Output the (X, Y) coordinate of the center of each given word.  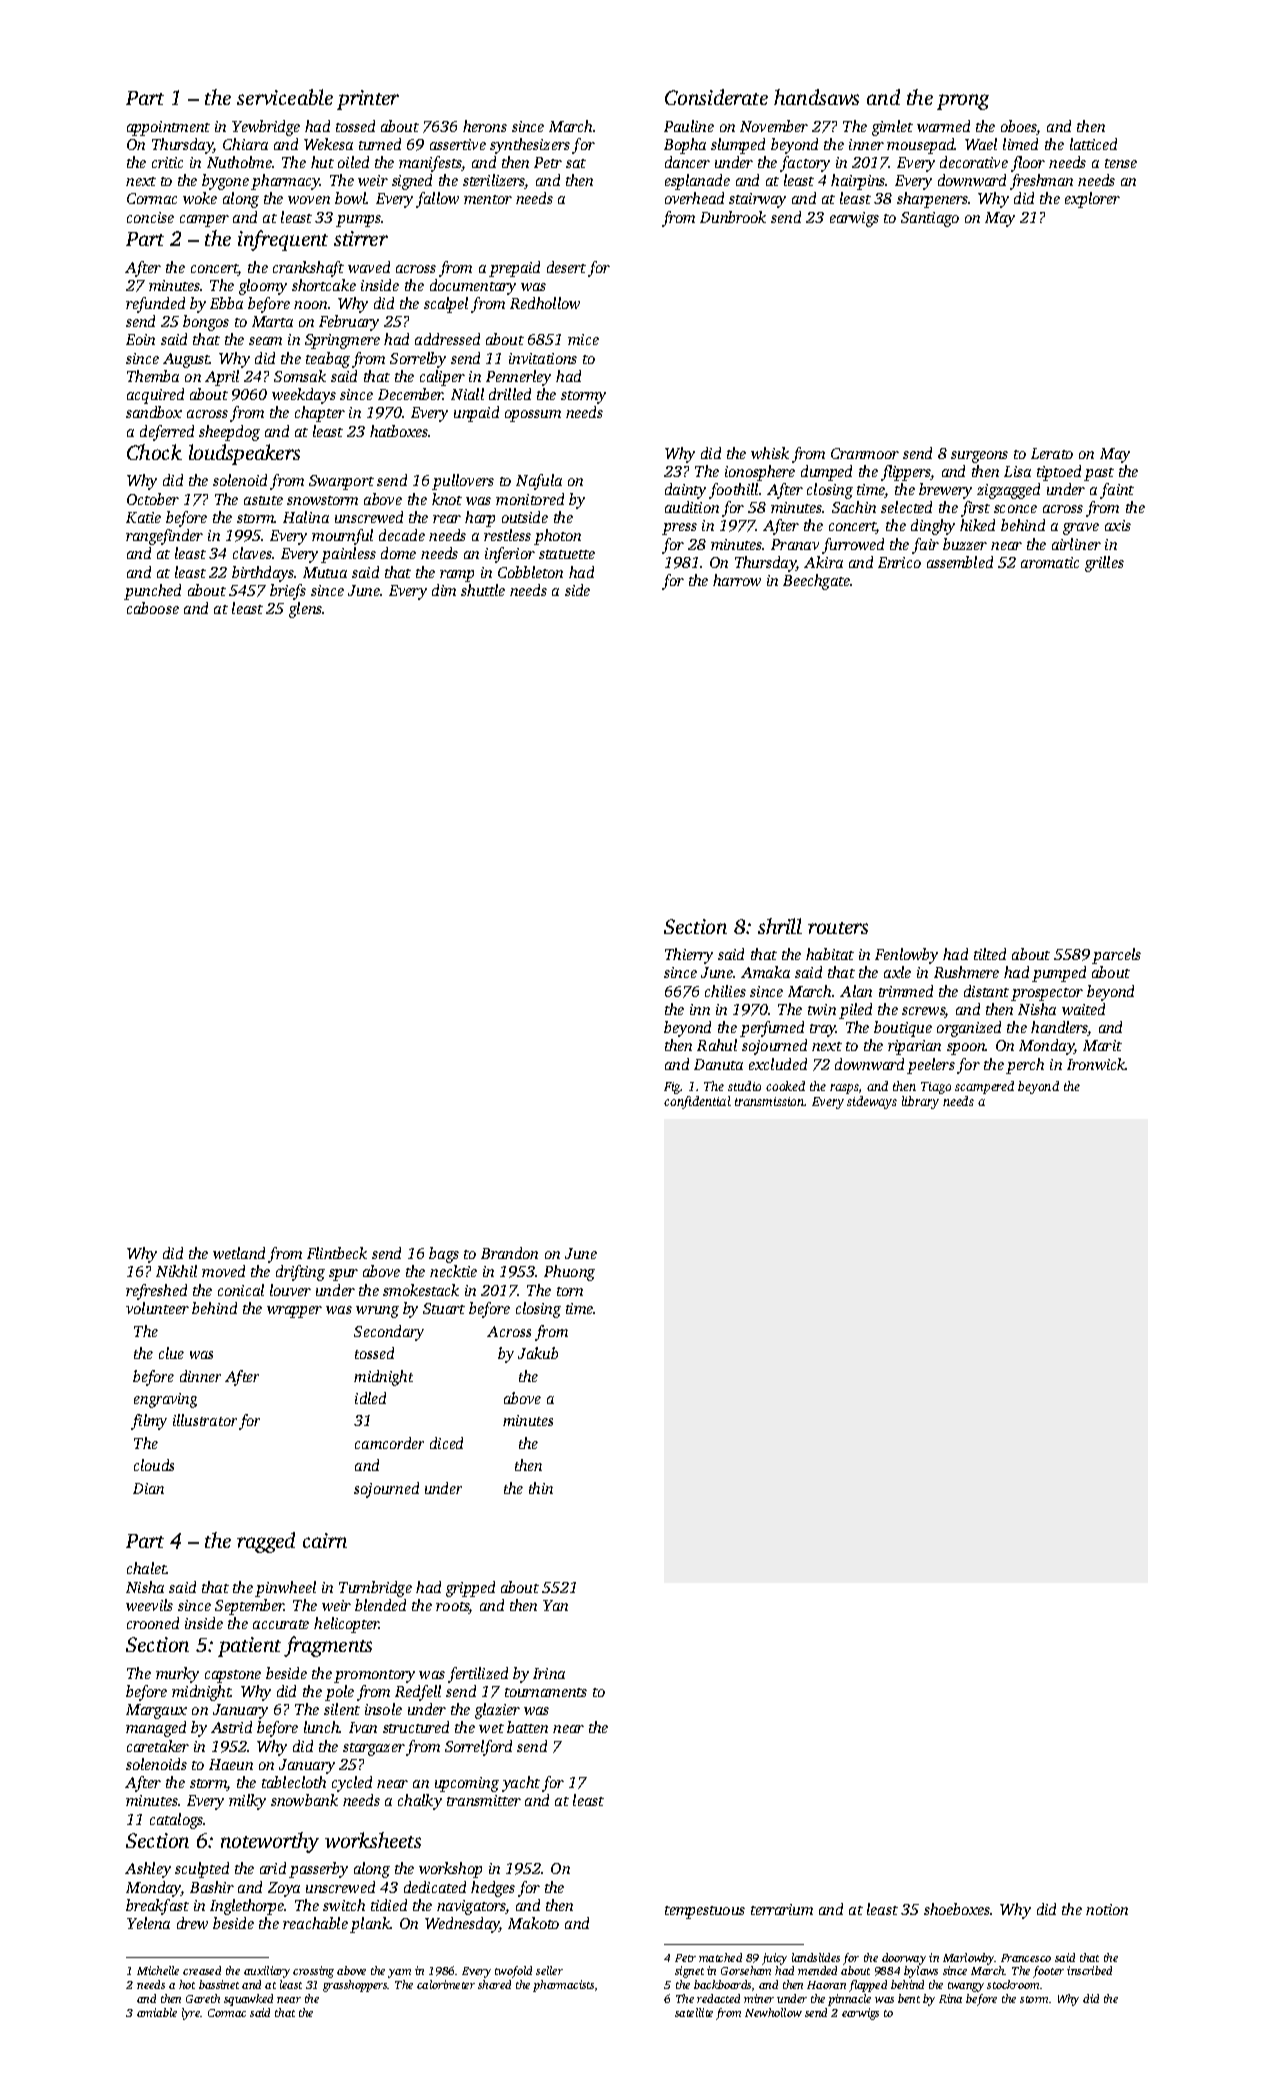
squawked (248, 2000)
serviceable (285, 97)
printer (368, 100)
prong (963, 102)
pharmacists (563, 1986)
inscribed (1089, 1970)
